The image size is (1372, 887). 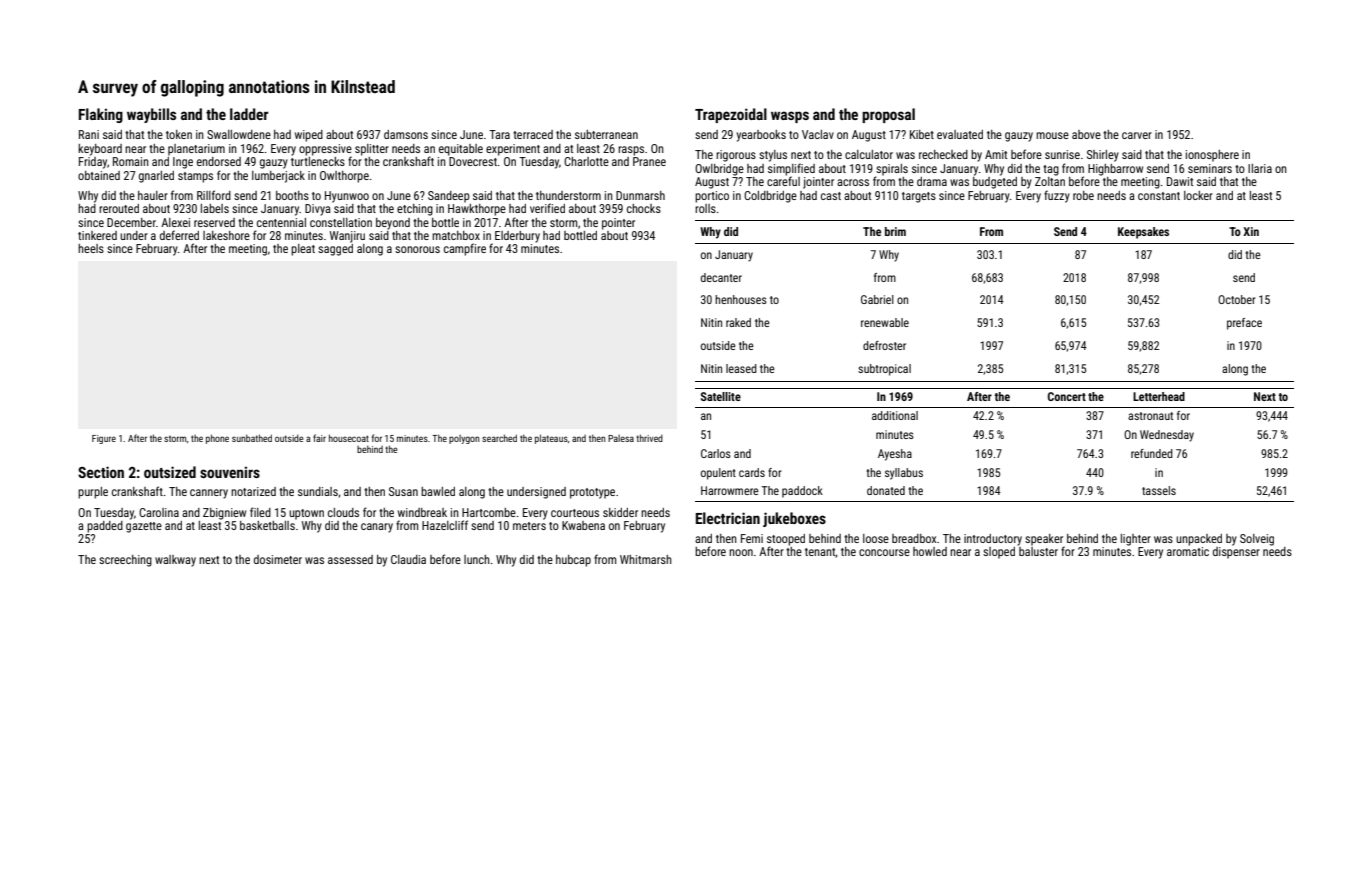 I want to click on Alexei, so click(x=175, y=222).
